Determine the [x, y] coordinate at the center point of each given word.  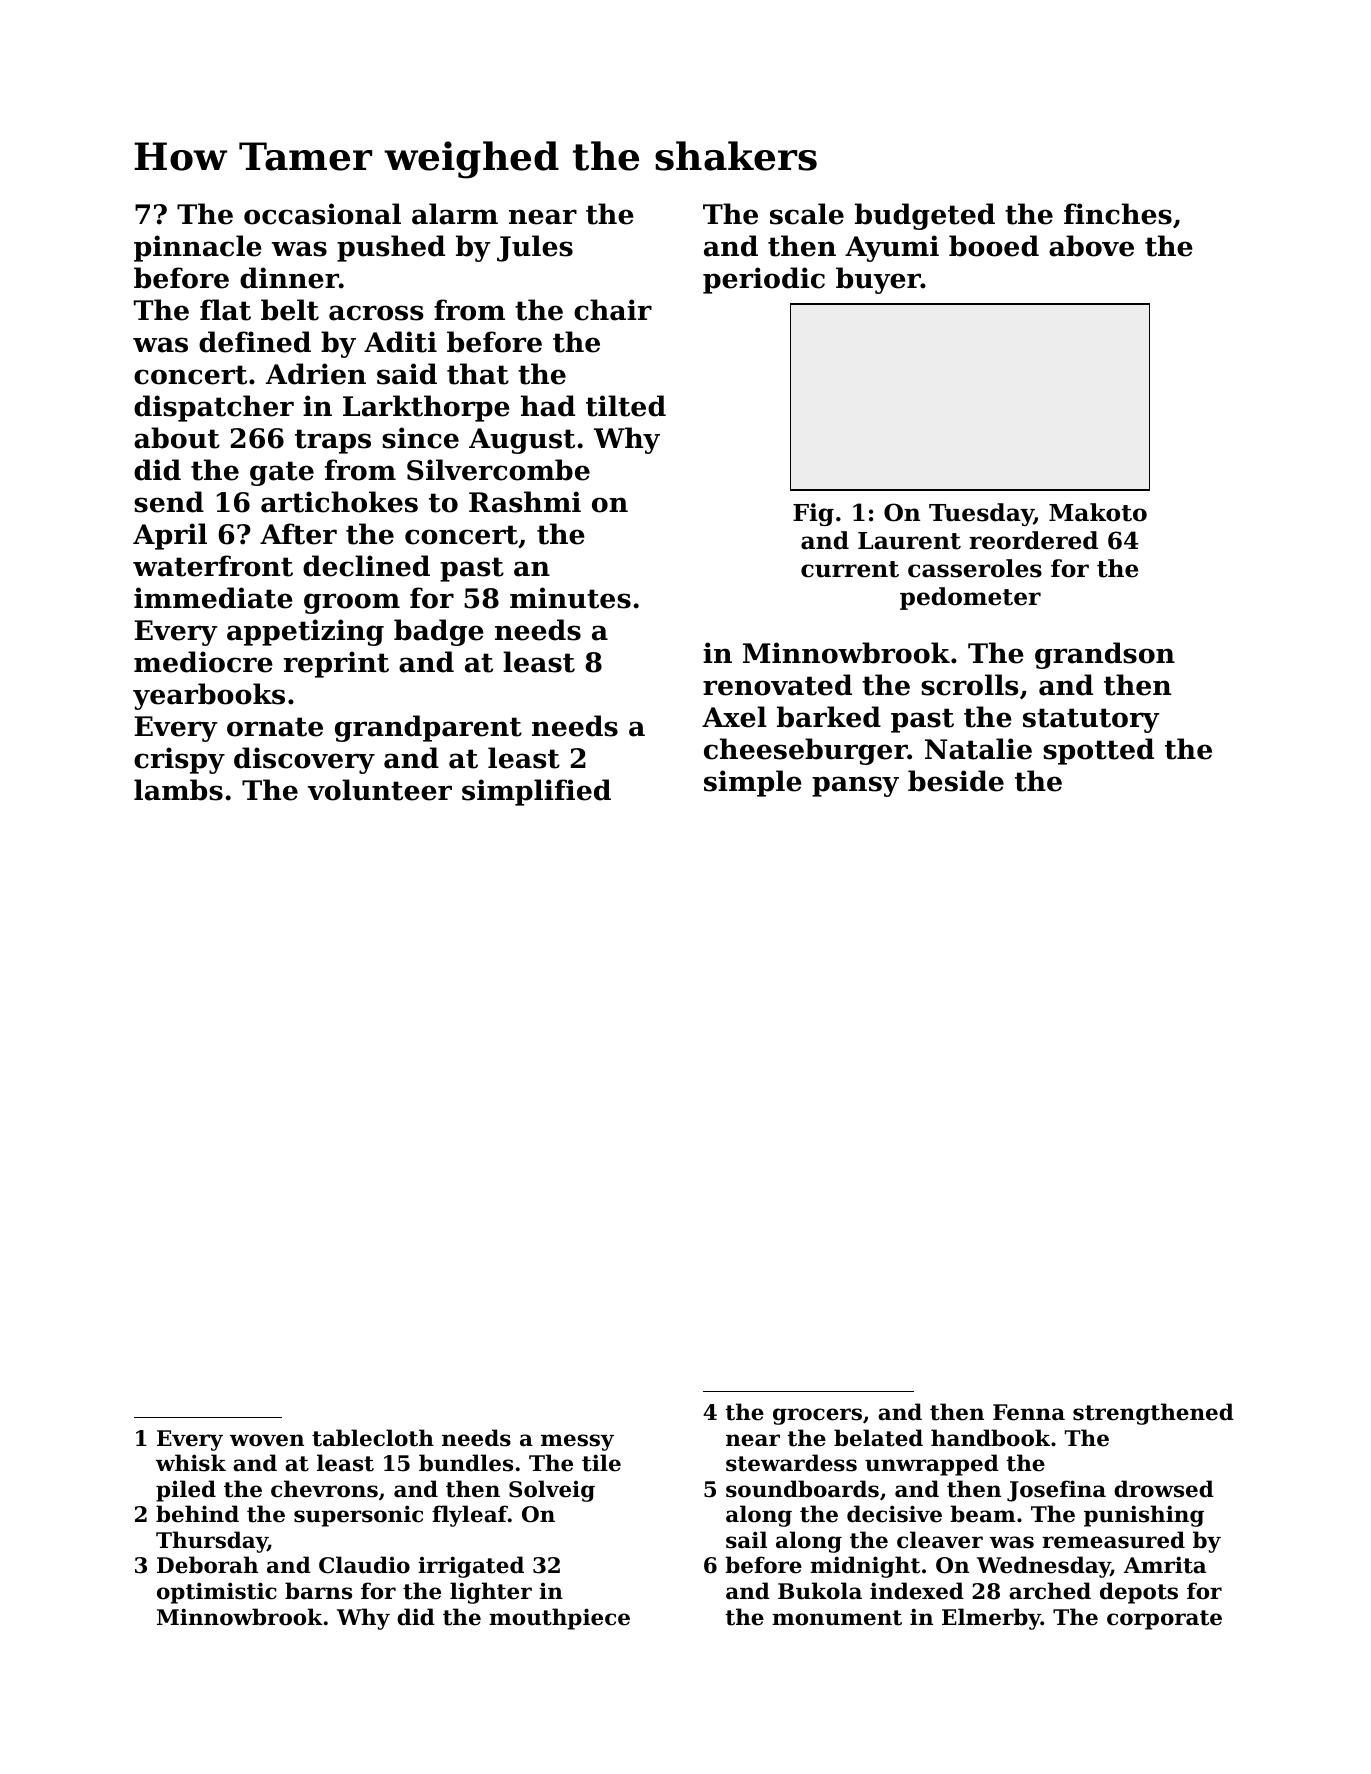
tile [601, 1463]
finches [1118, 214]
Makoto [1098, 512]
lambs [178, 790]
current [850, 569]
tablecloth [373, 1438]
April [170, 536]
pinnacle [198, 248]
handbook [990, 1438]
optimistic [217, 1593]
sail [746, 1540]
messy [577, 1442]
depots [1139, 1593]
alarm [455, 214]
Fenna [1029, 1412]
